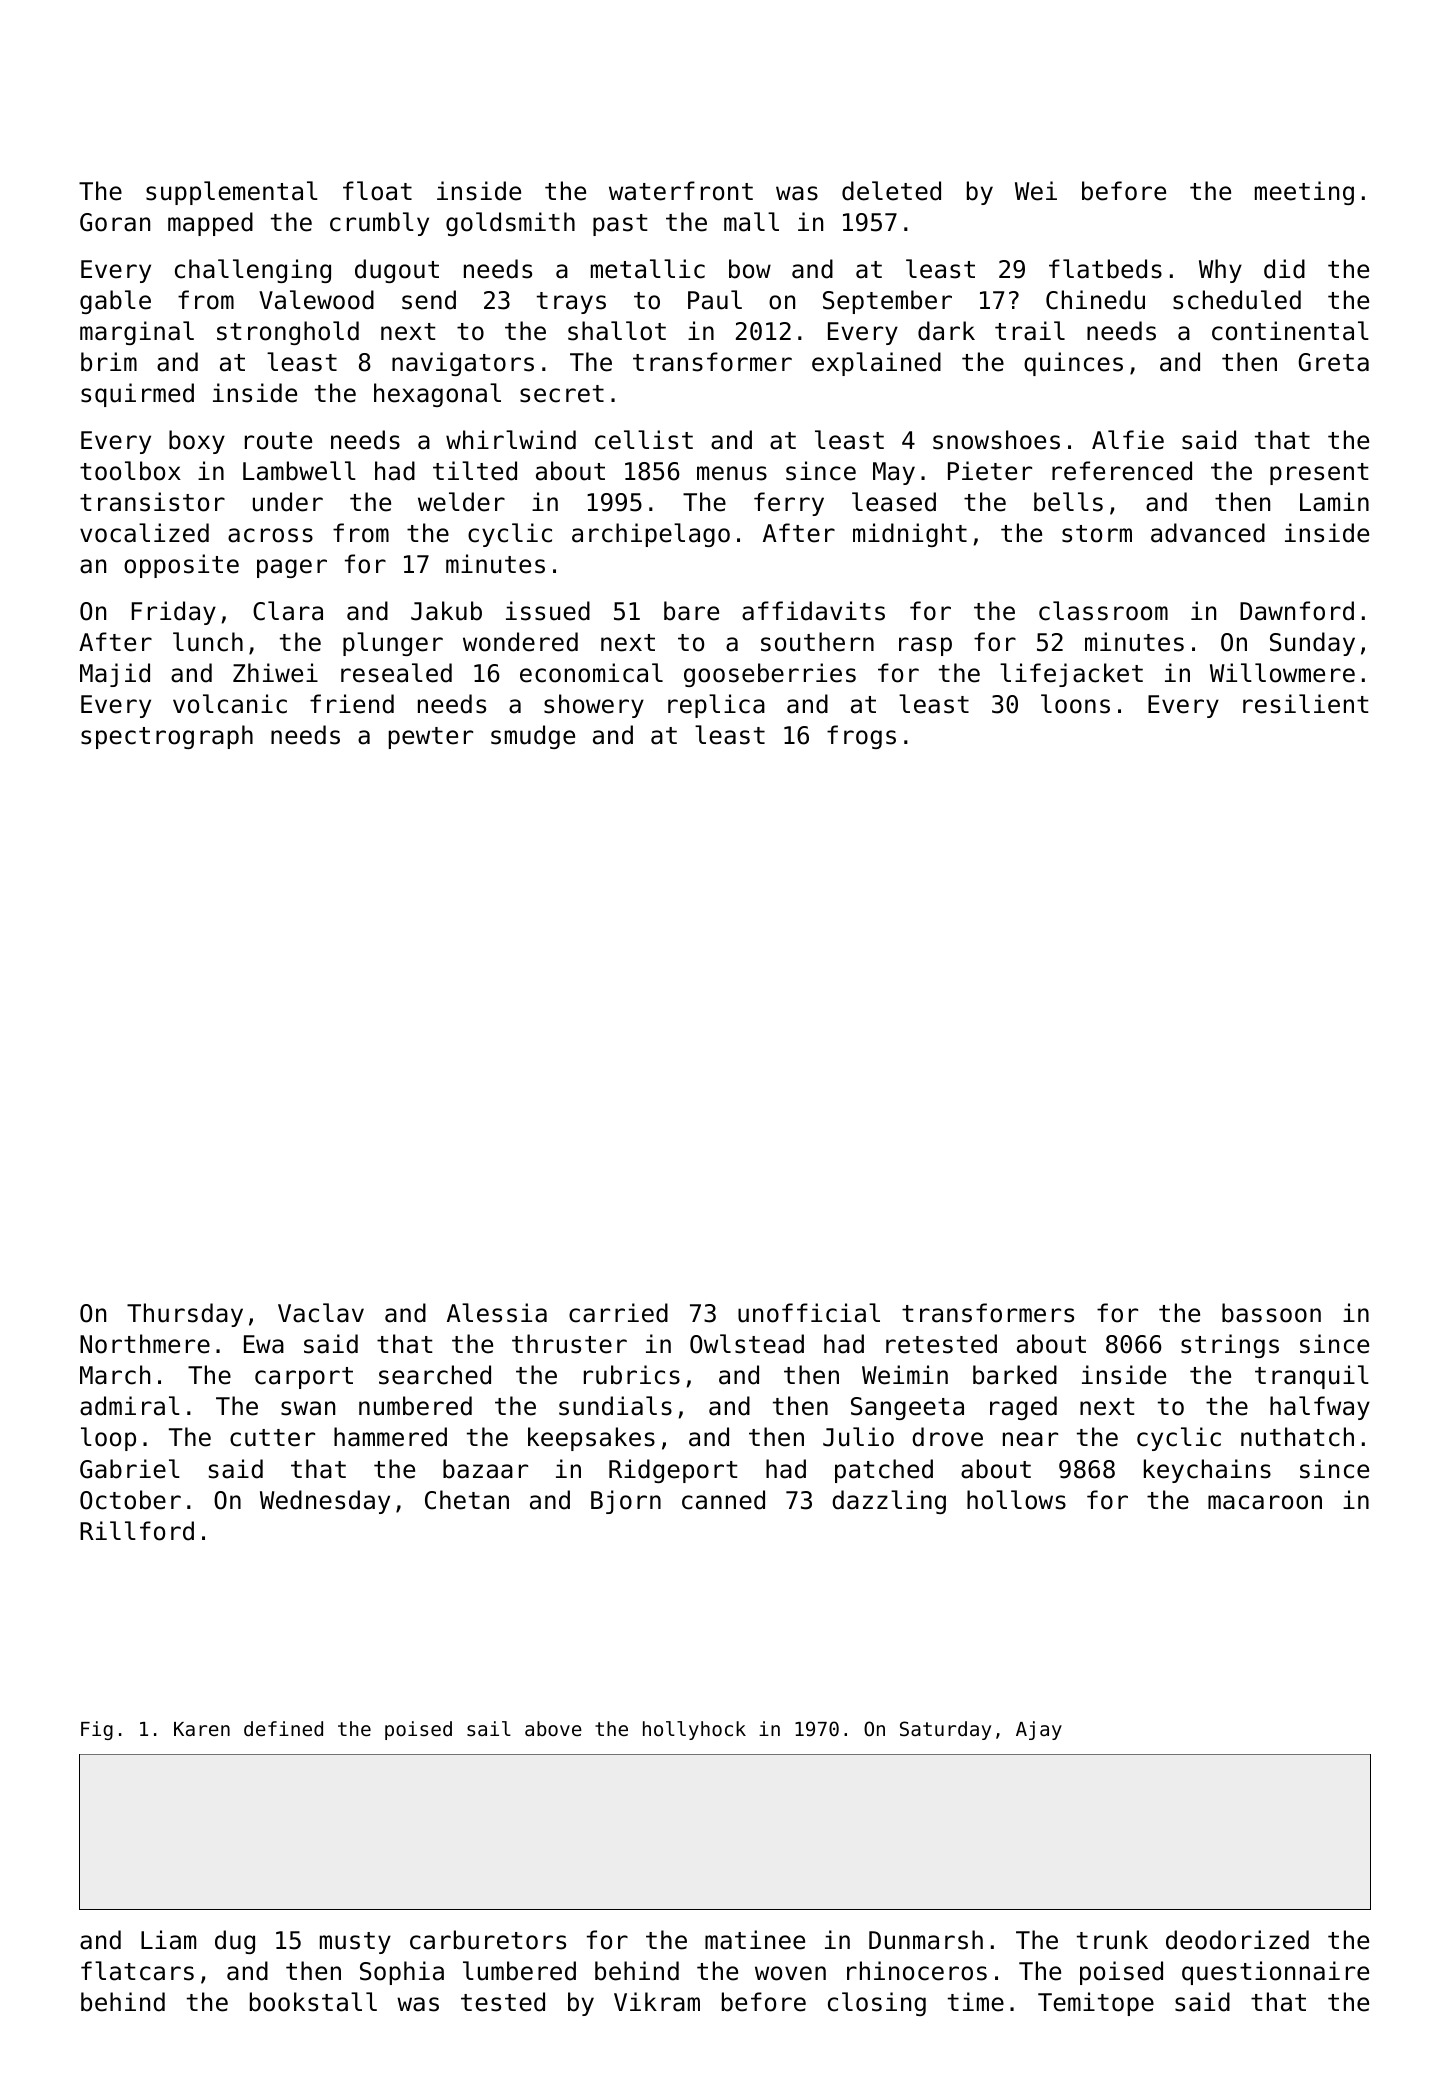 The image size is (1450, 2100). Describe the element at coordinates (185, 1315) in the page. I see `Thursday` at that location.
